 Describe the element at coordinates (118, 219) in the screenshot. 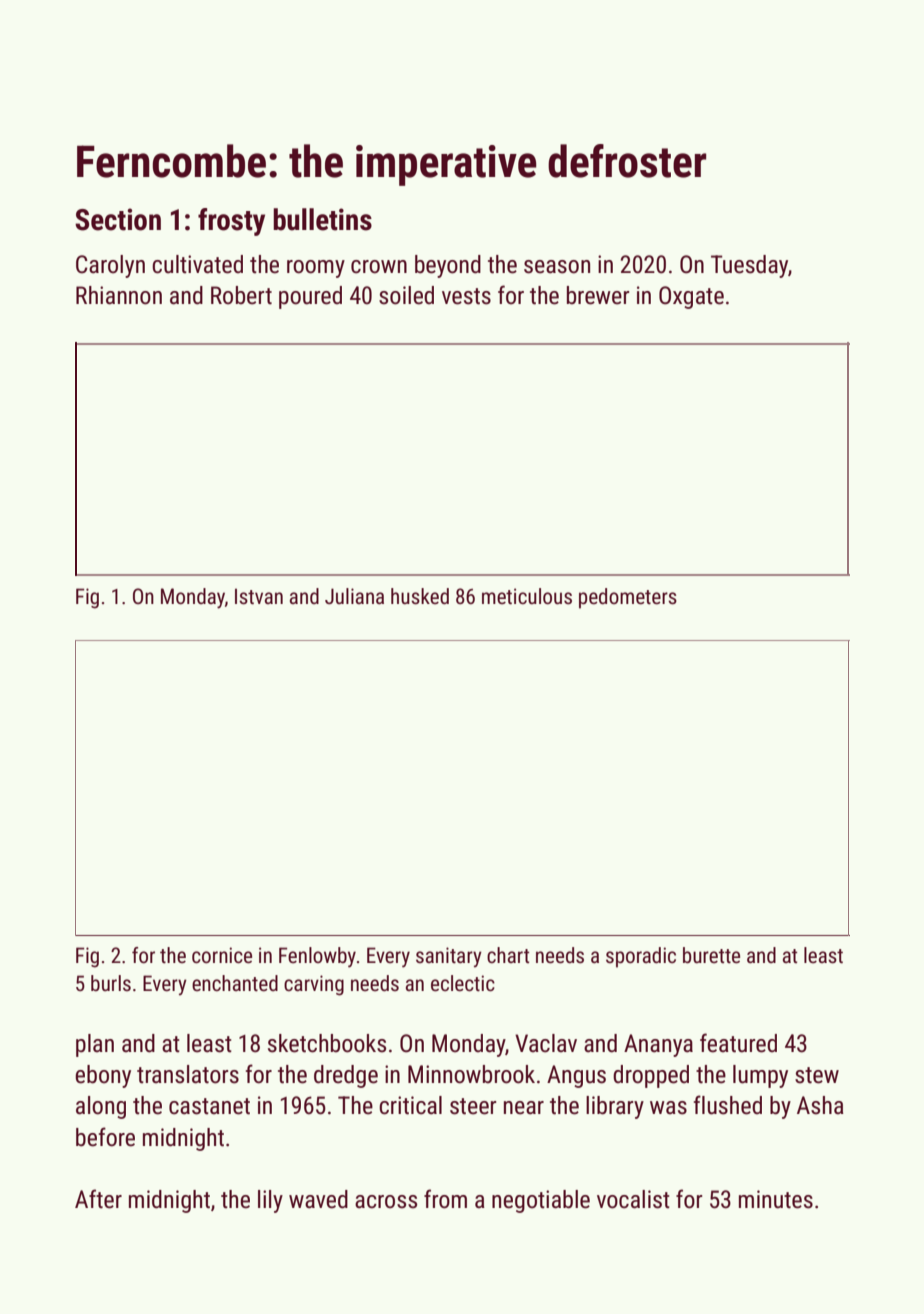

I see `Section` at that location.
